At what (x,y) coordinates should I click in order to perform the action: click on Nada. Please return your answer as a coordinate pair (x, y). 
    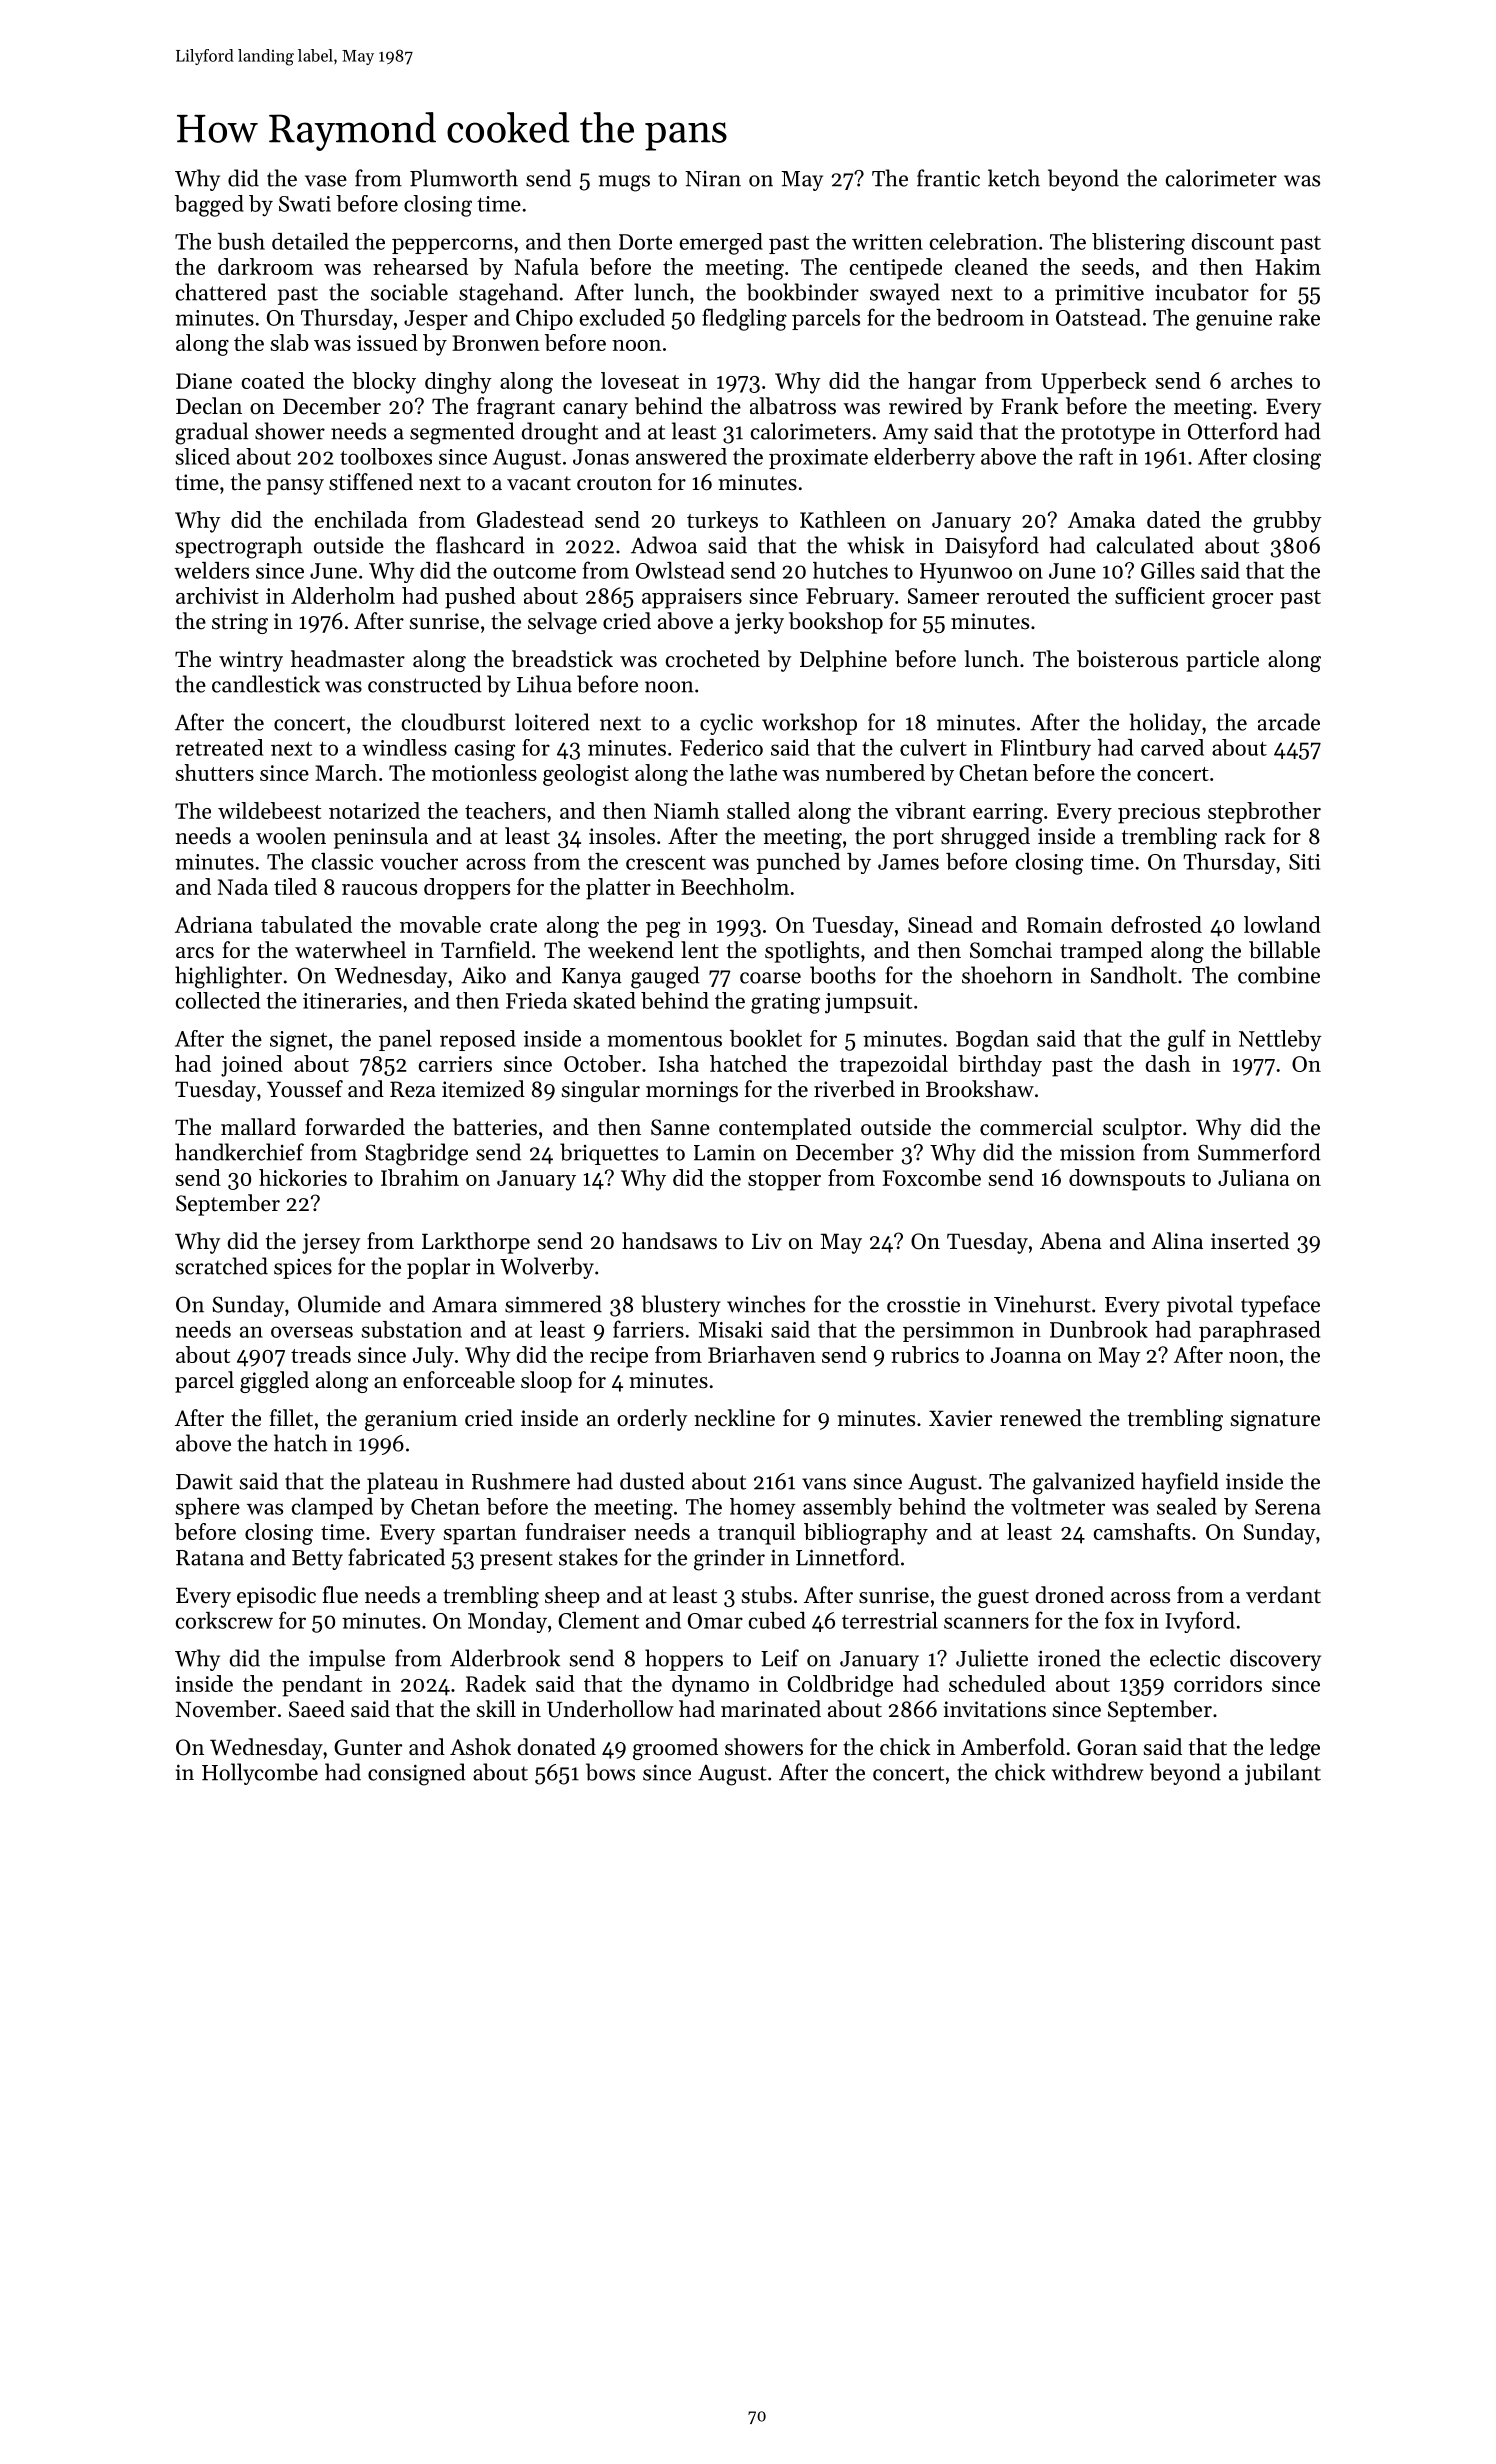
    Looking at the image, I should click on (243, 886).
